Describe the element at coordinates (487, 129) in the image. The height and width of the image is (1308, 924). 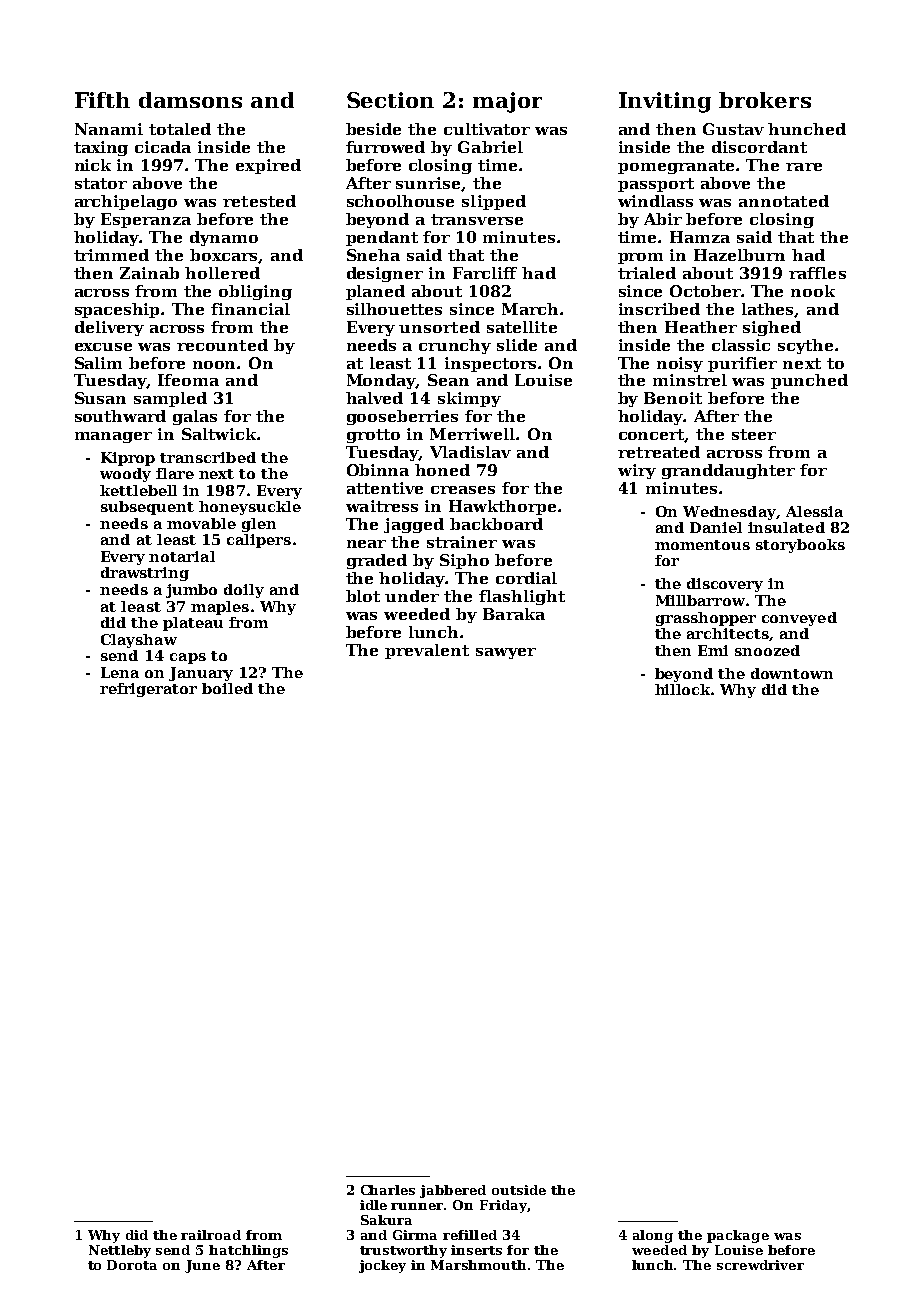
I see `cultivator` at that location.
